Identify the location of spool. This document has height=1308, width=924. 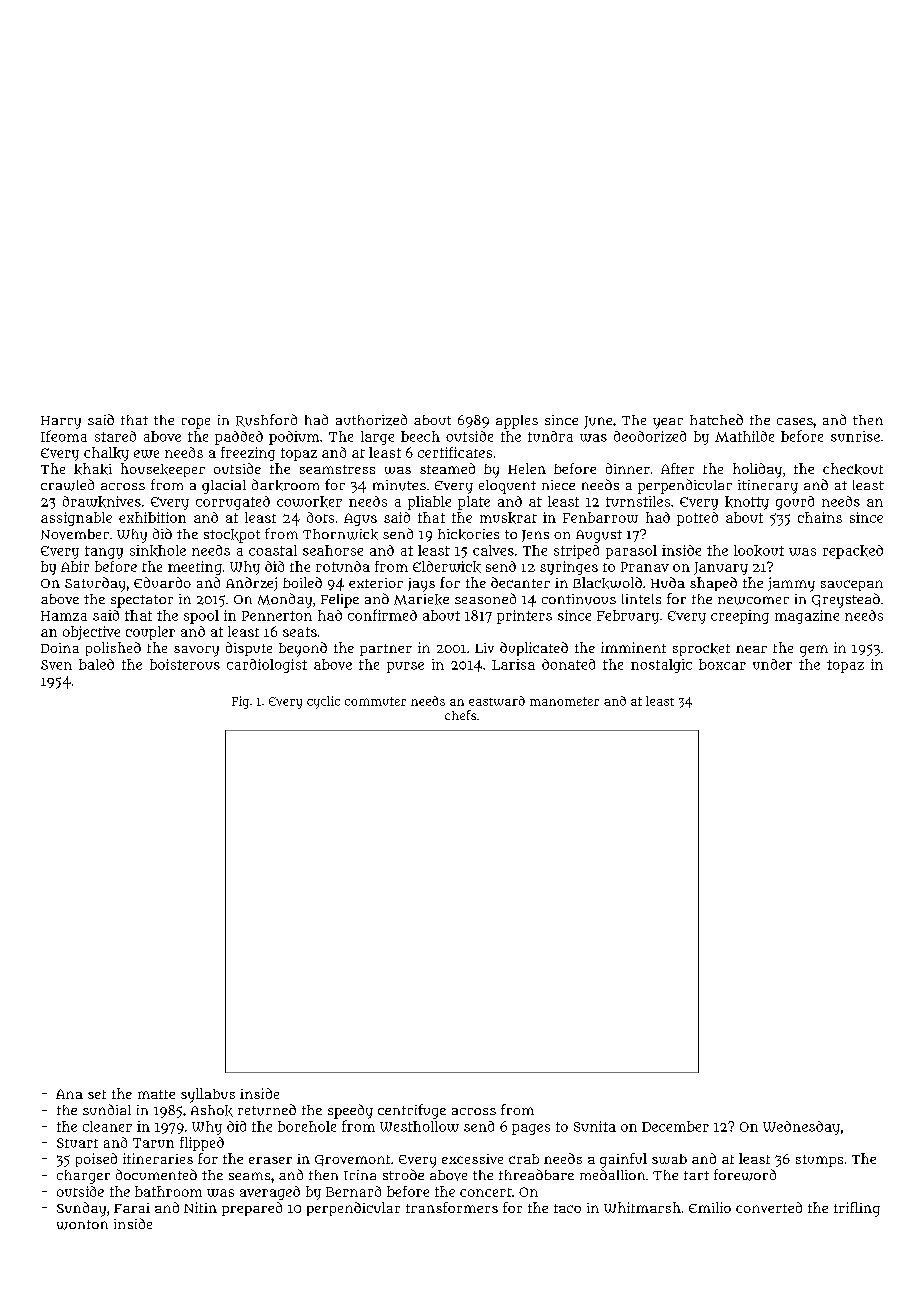
(201, 617).
